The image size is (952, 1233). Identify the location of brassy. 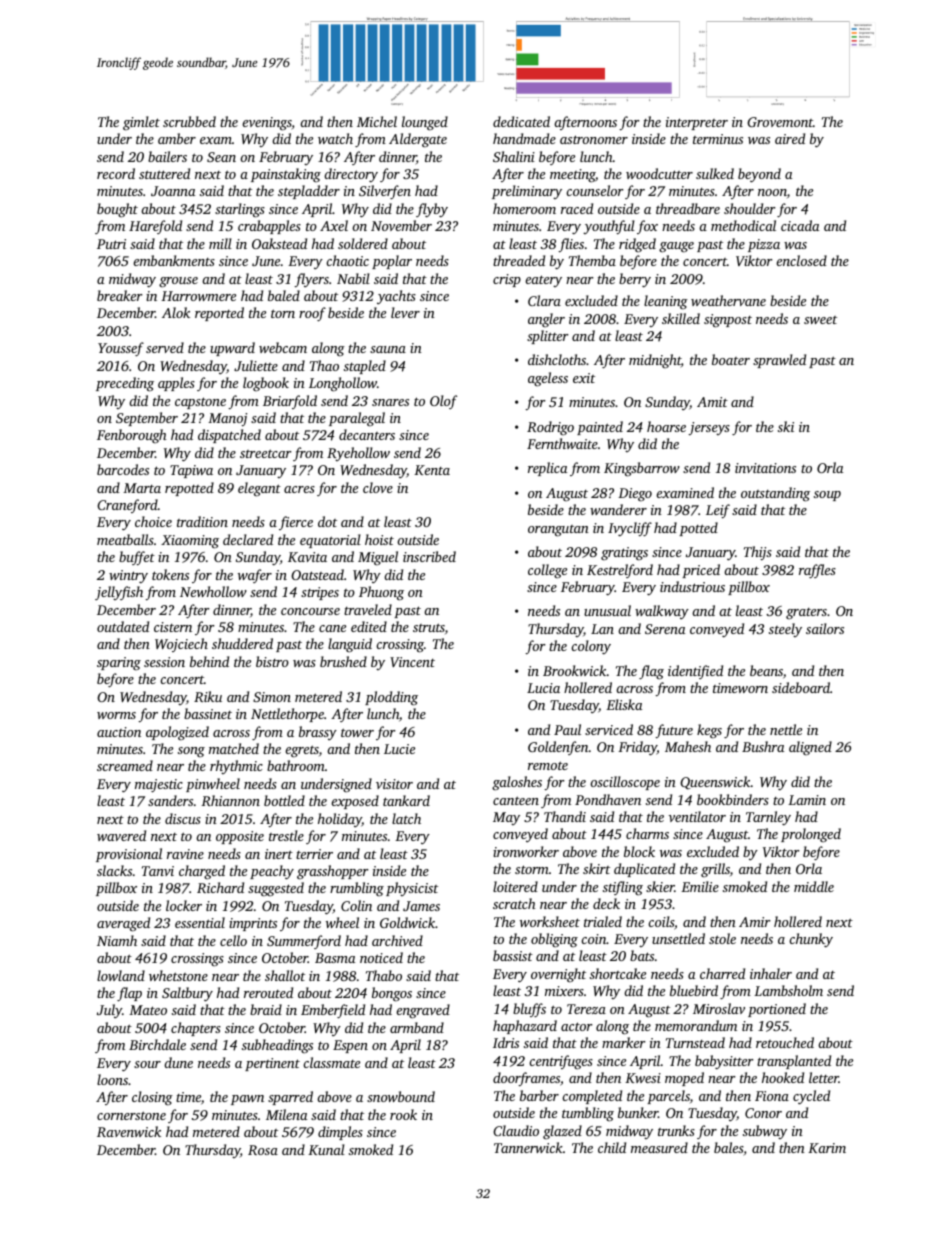
(318, 733).
